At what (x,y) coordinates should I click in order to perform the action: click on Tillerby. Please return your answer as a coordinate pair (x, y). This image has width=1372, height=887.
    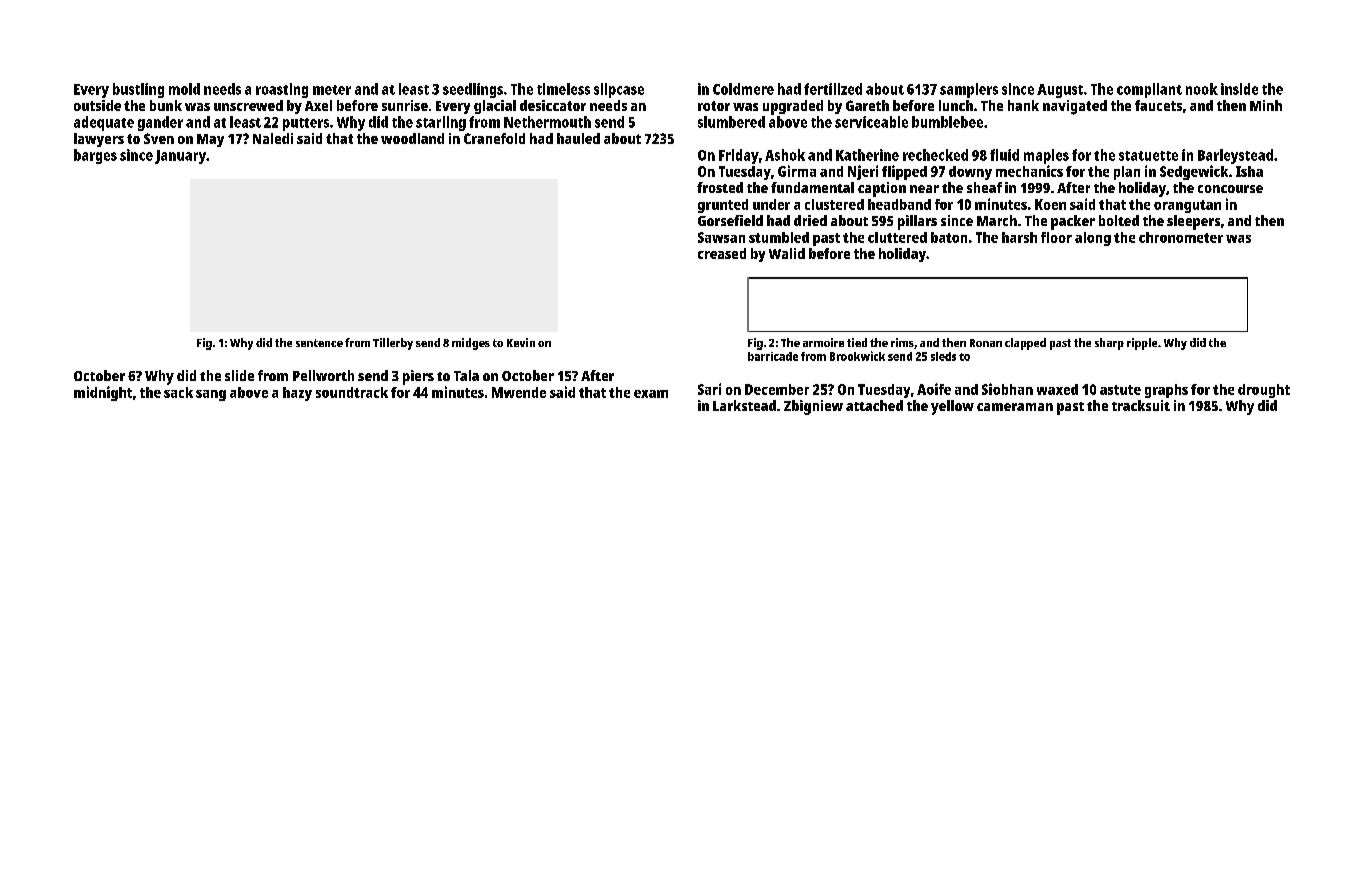
    Looking at the image, I should click on (393, 344).
